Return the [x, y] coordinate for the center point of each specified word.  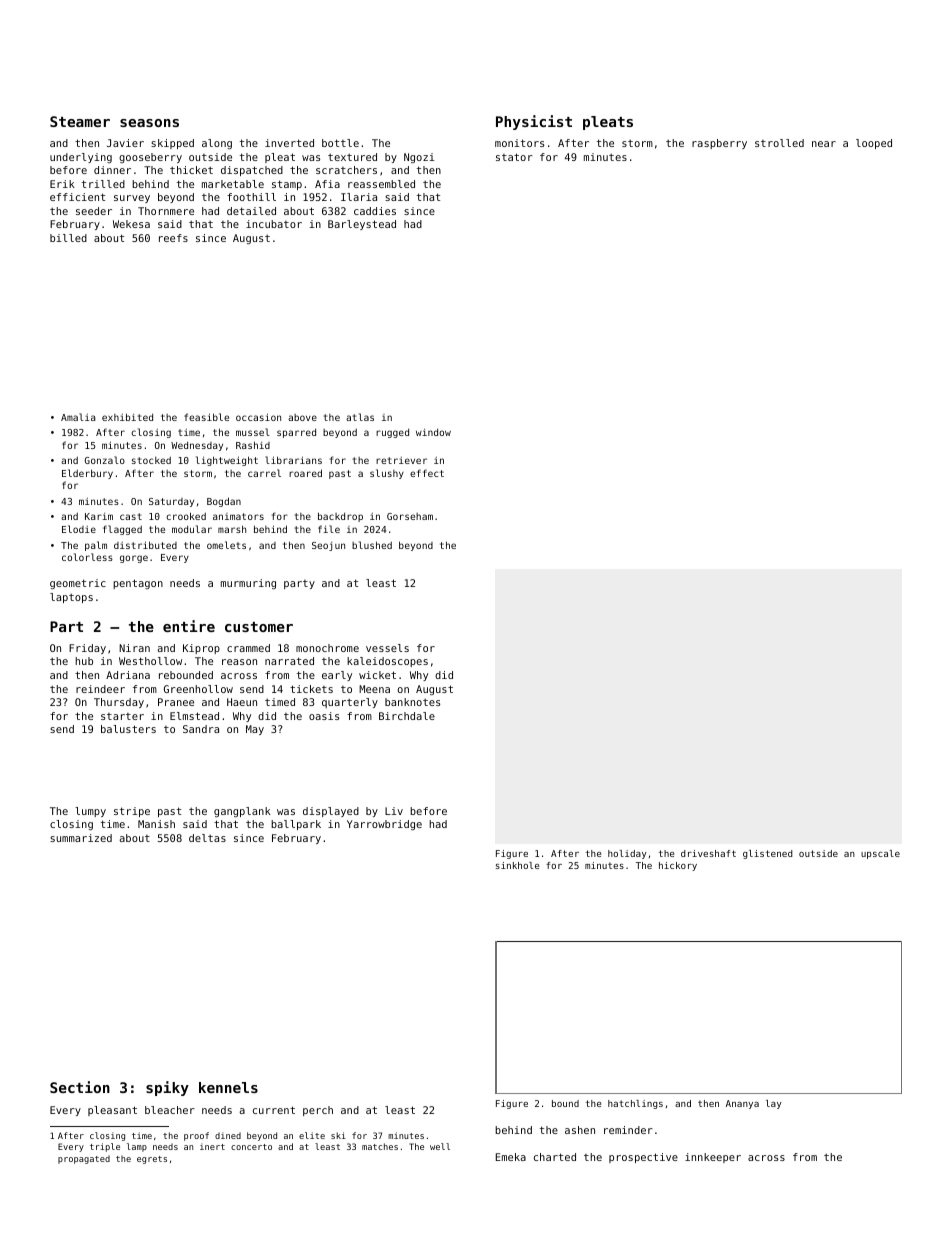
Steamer [80, 121]
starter [122, 716]
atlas [360, 417]
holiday [627, 854]
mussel [253, 432]
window [433, 432]
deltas [207, 838]
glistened [768, 854]
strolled [779, 143]
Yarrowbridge [384, 825]
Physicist [534, 122]
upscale [880, 854]
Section [80, 1087]
